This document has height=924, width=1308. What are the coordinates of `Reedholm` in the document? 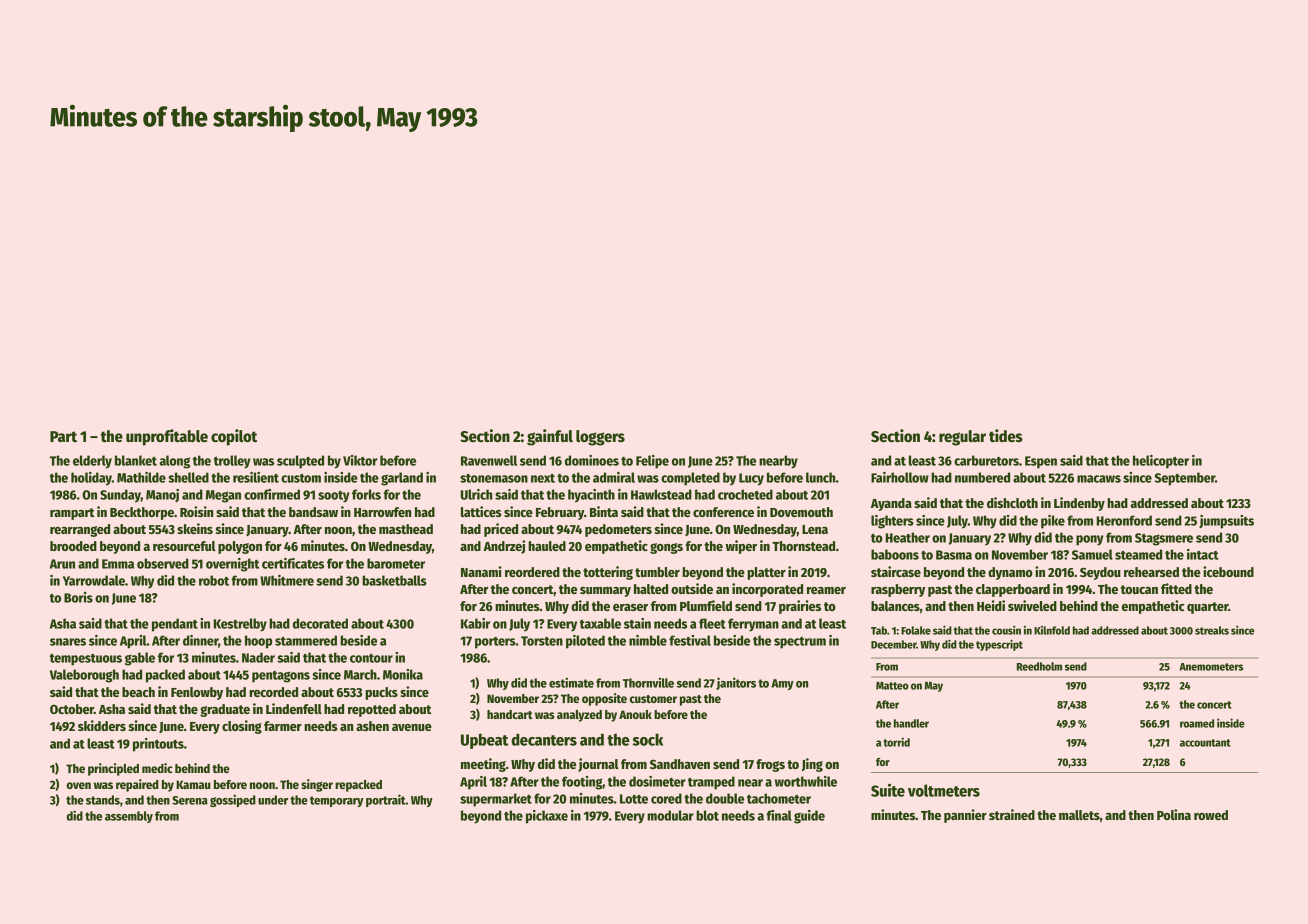 It's located at (1039, 666).
